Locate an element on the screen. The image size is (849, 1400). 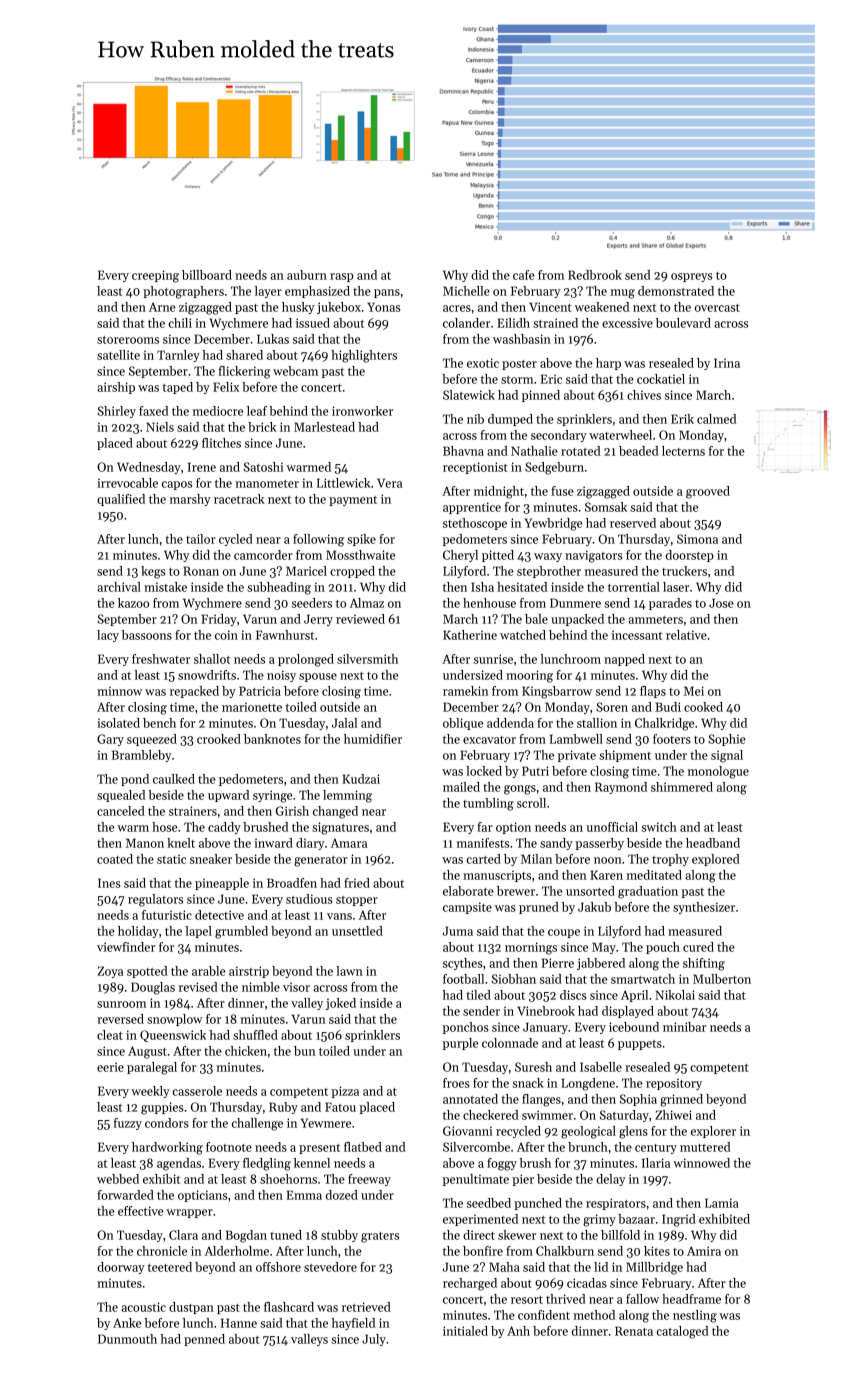
boulevard is located at coordinates (683, 323).
